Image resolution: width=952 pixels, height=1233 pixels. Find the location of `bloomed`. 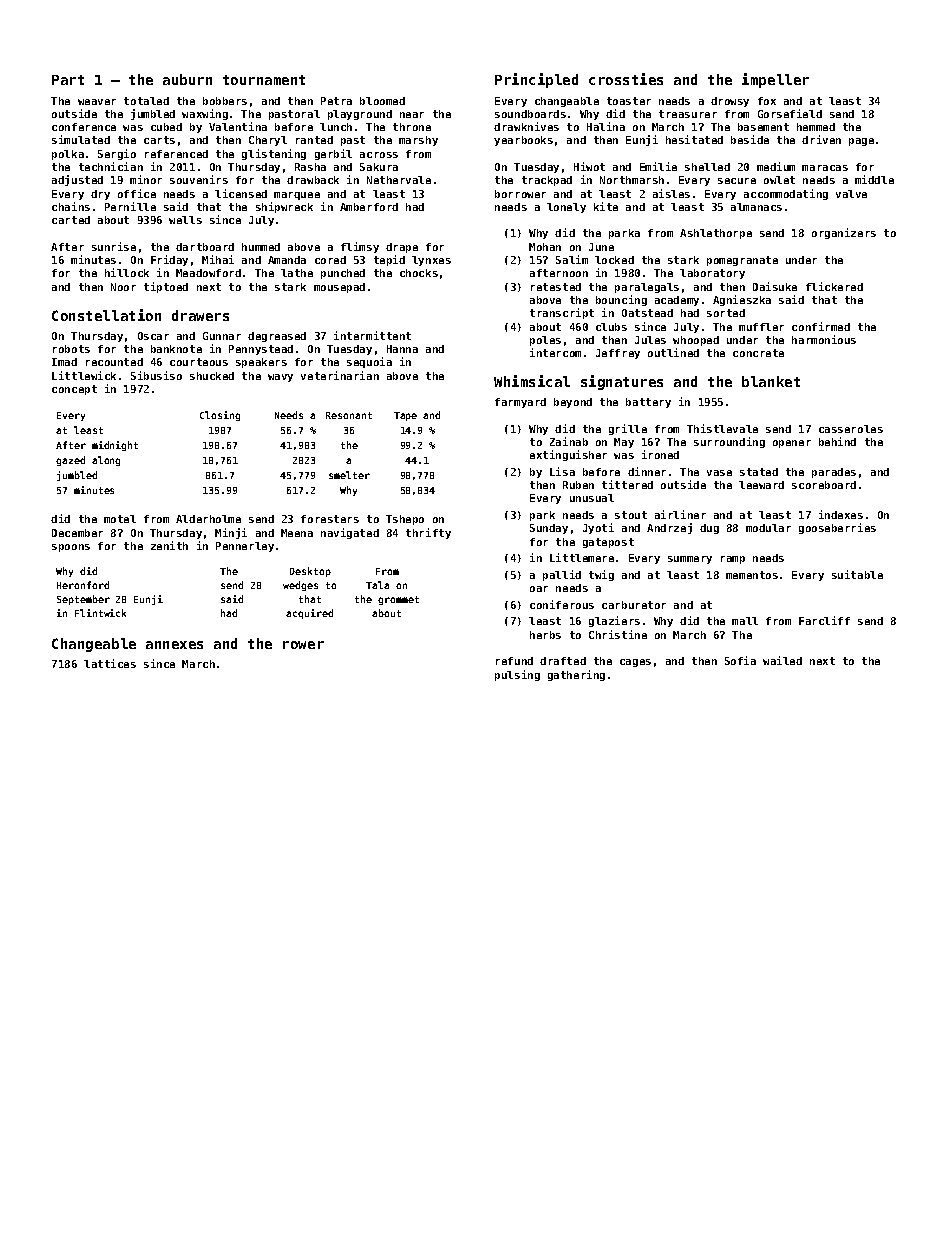

bloomed is located at coordinates (382, 101).
